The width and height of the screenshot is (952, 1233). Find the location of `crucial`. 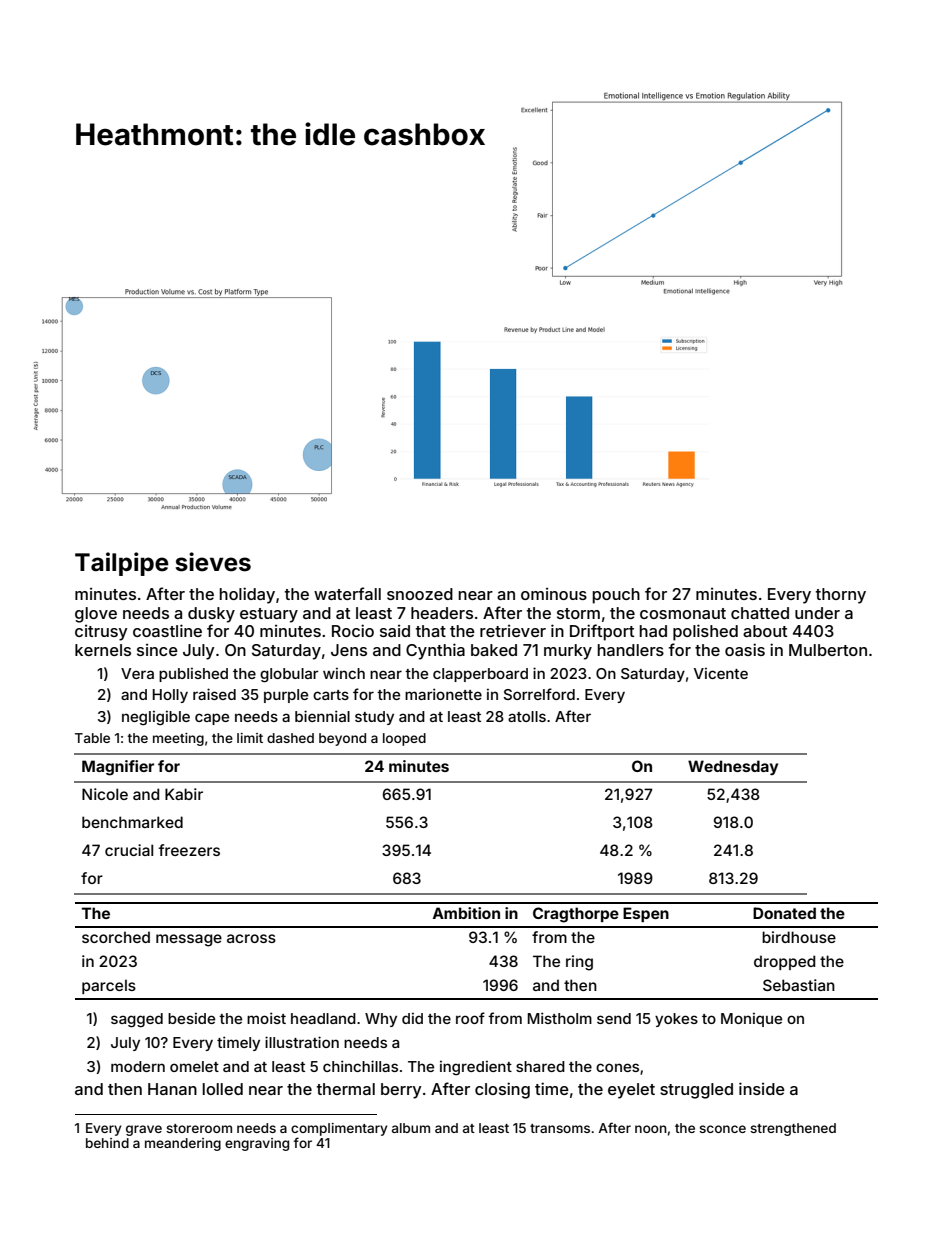

crucial is located at coordinates (129, 850).
